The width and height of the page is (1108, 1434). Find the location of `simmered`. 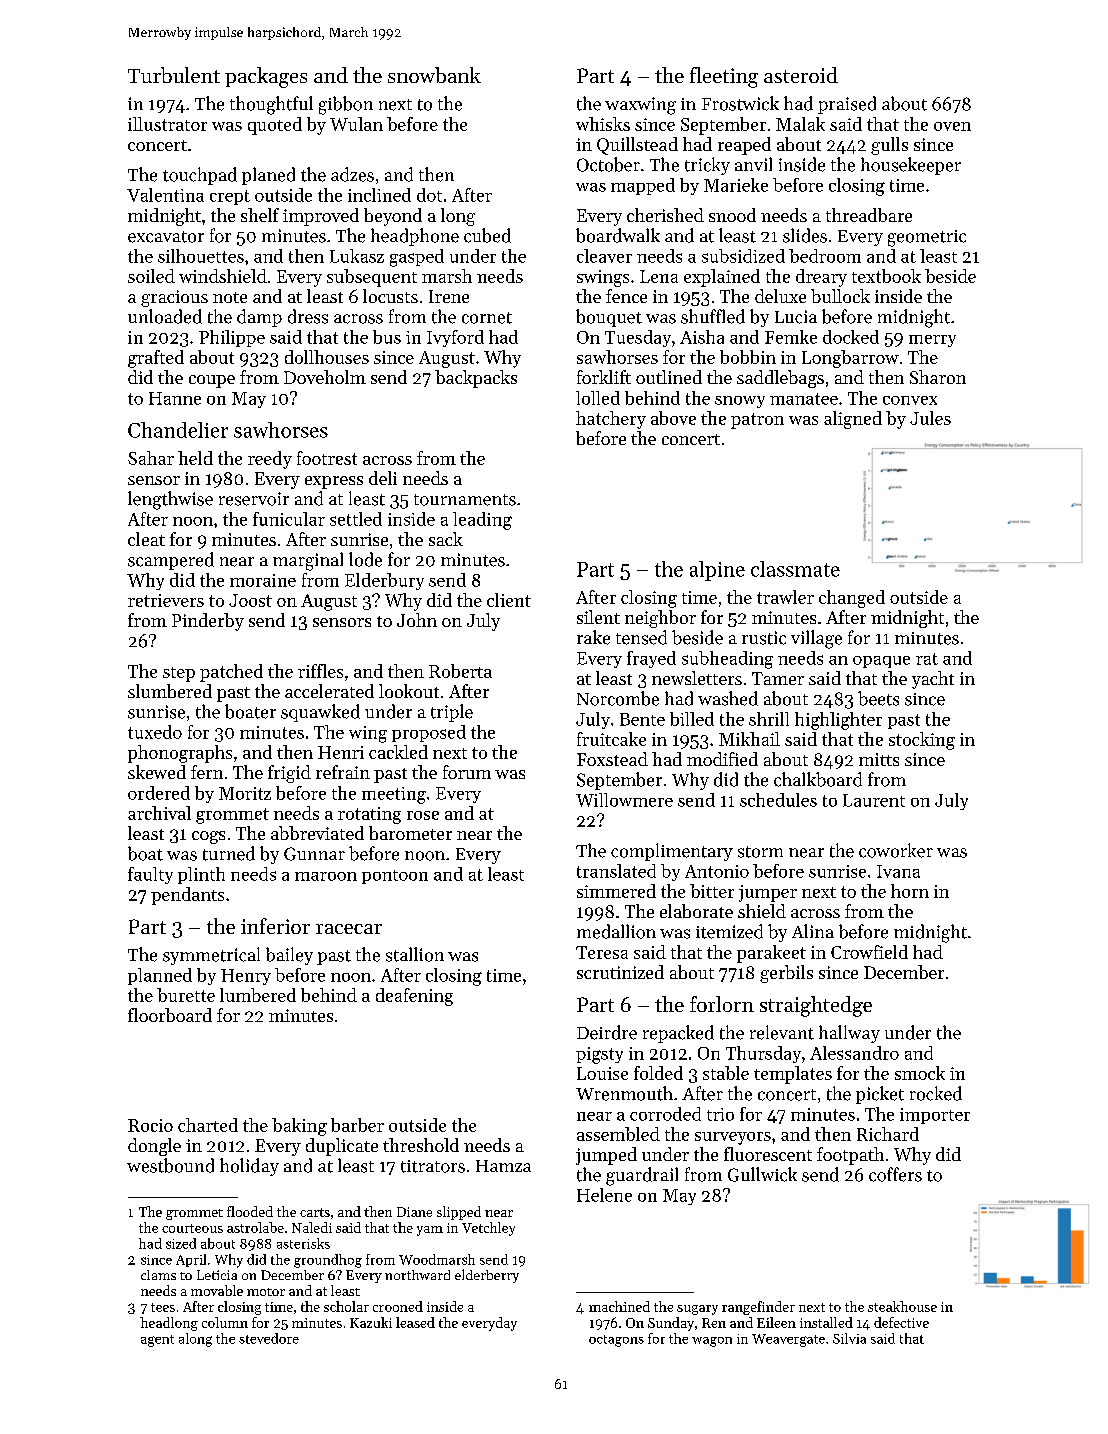

simmered is located at coordinates (616, 891).
